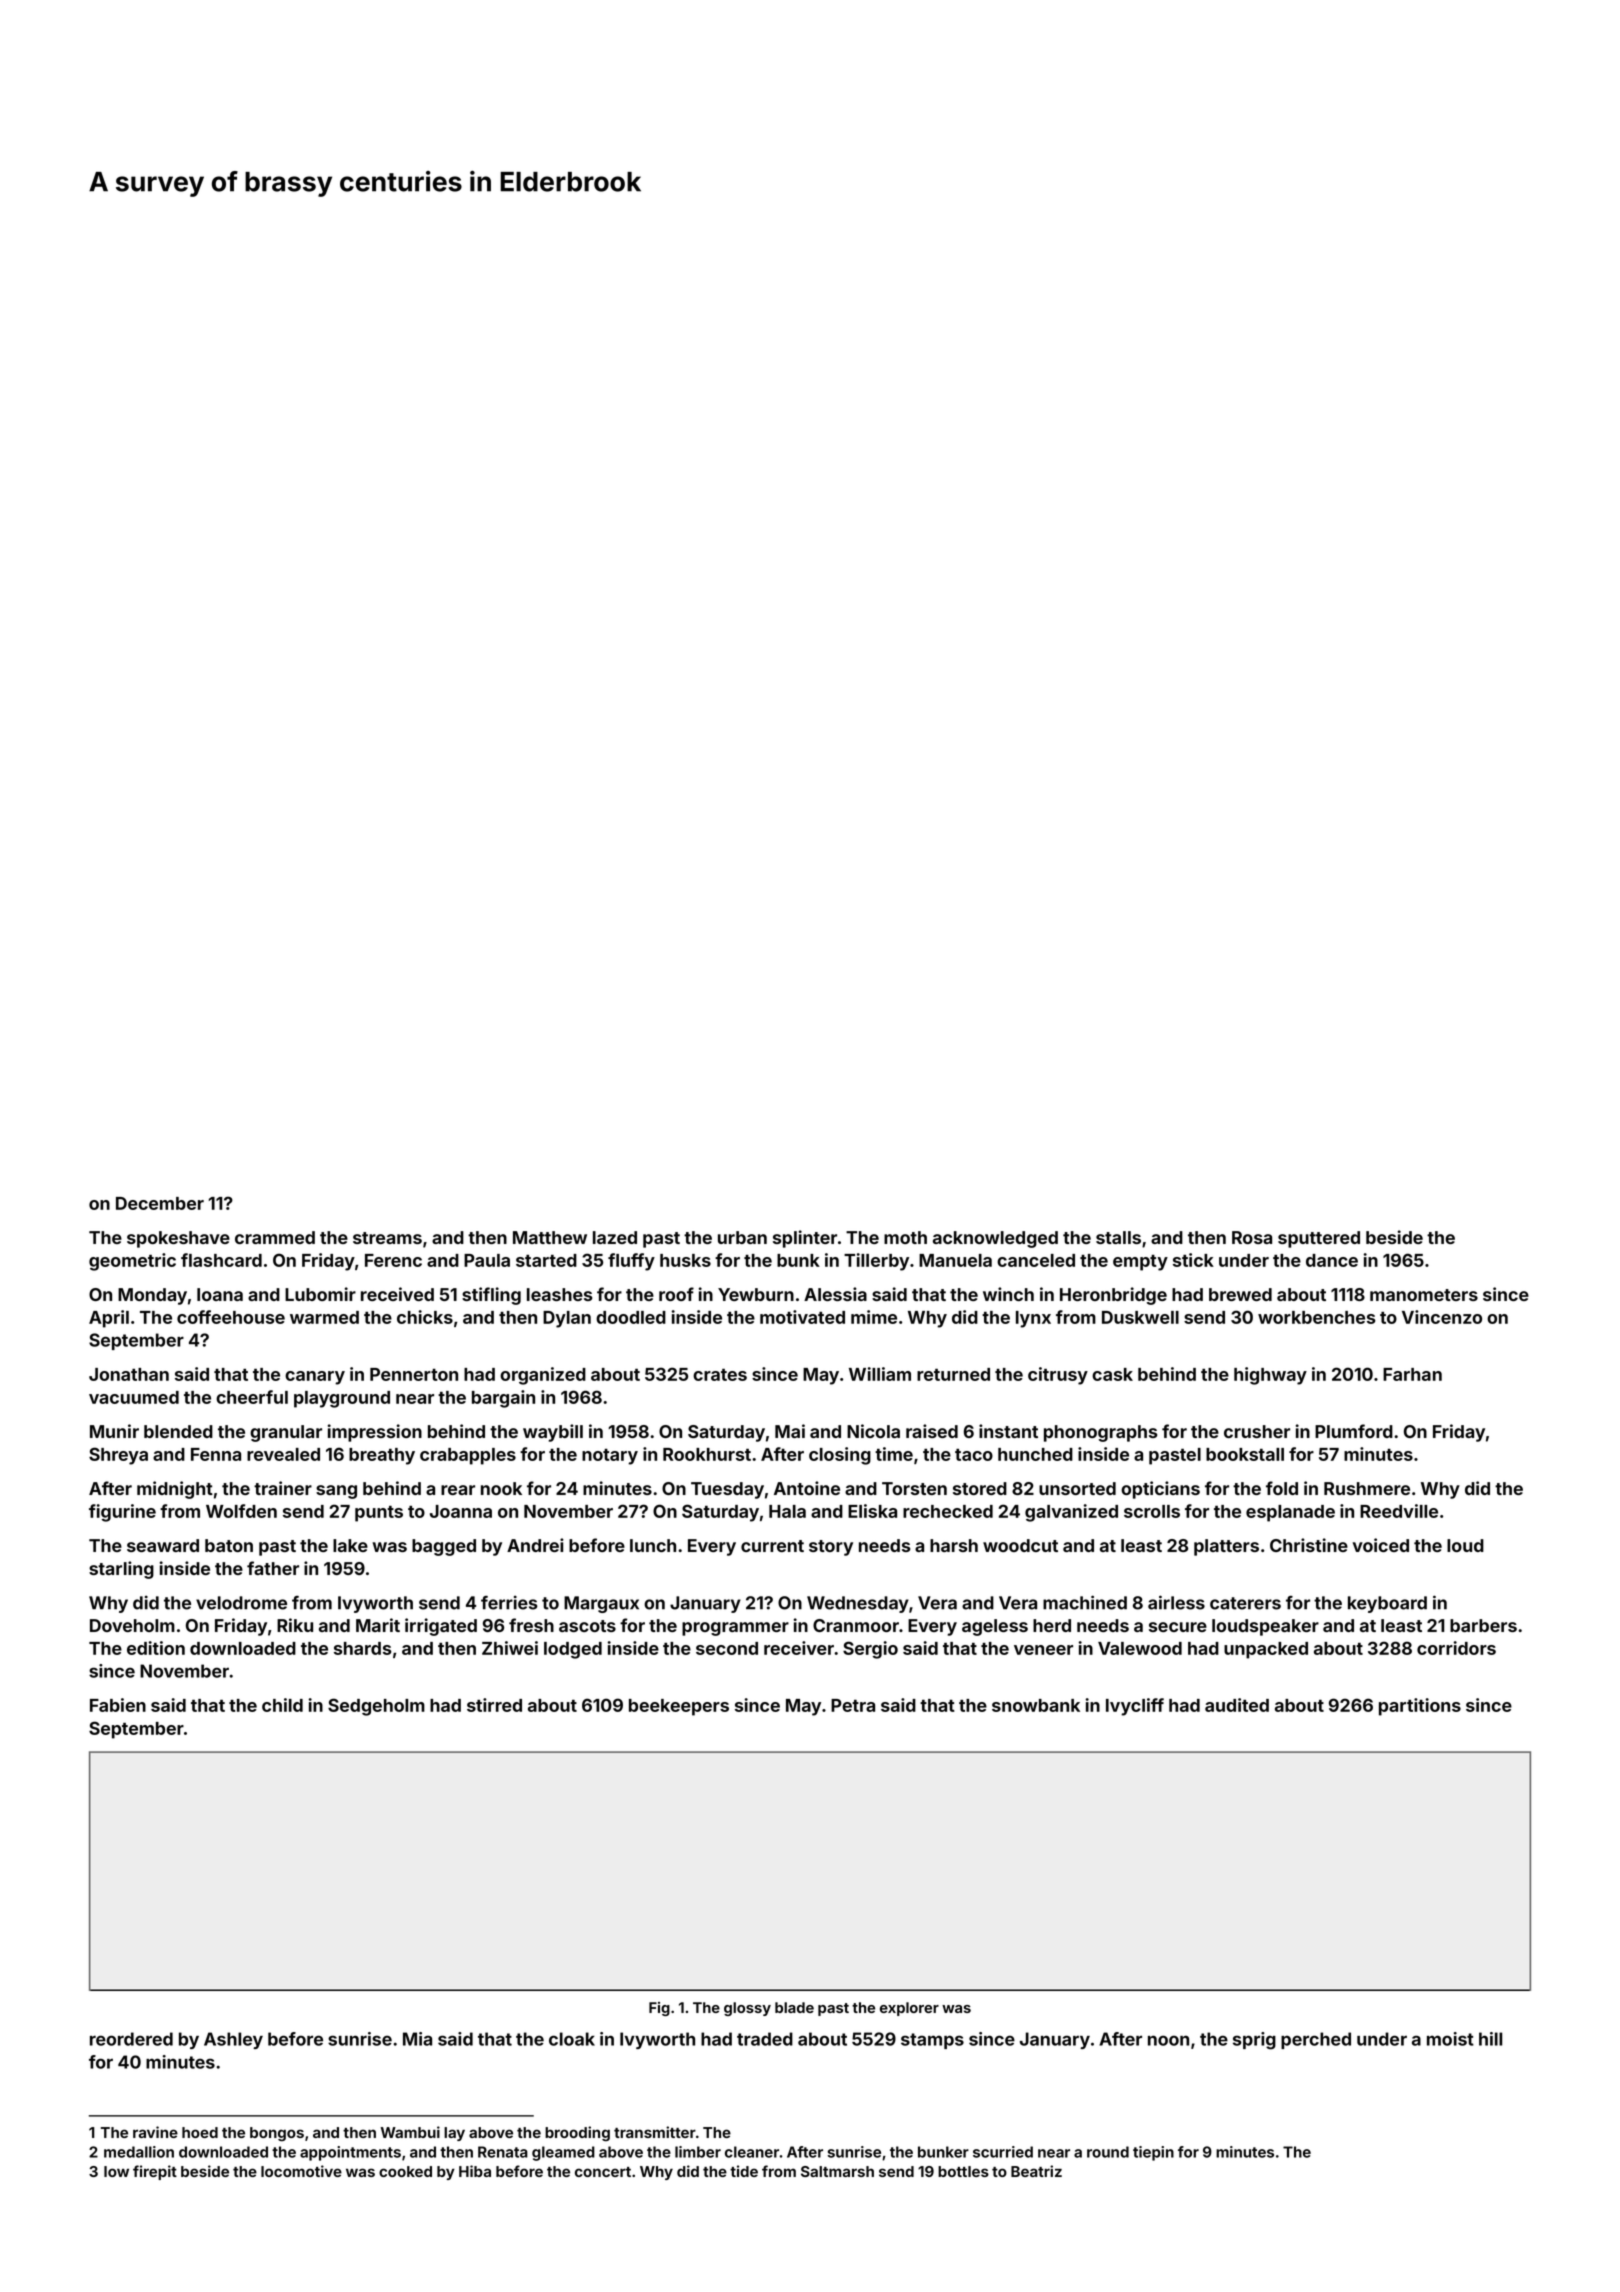 The image size is (1620, 2292). What do you see at coordinates (378, 1625) in the page?
I see `Marit` at bounding box center [378, 1625].
